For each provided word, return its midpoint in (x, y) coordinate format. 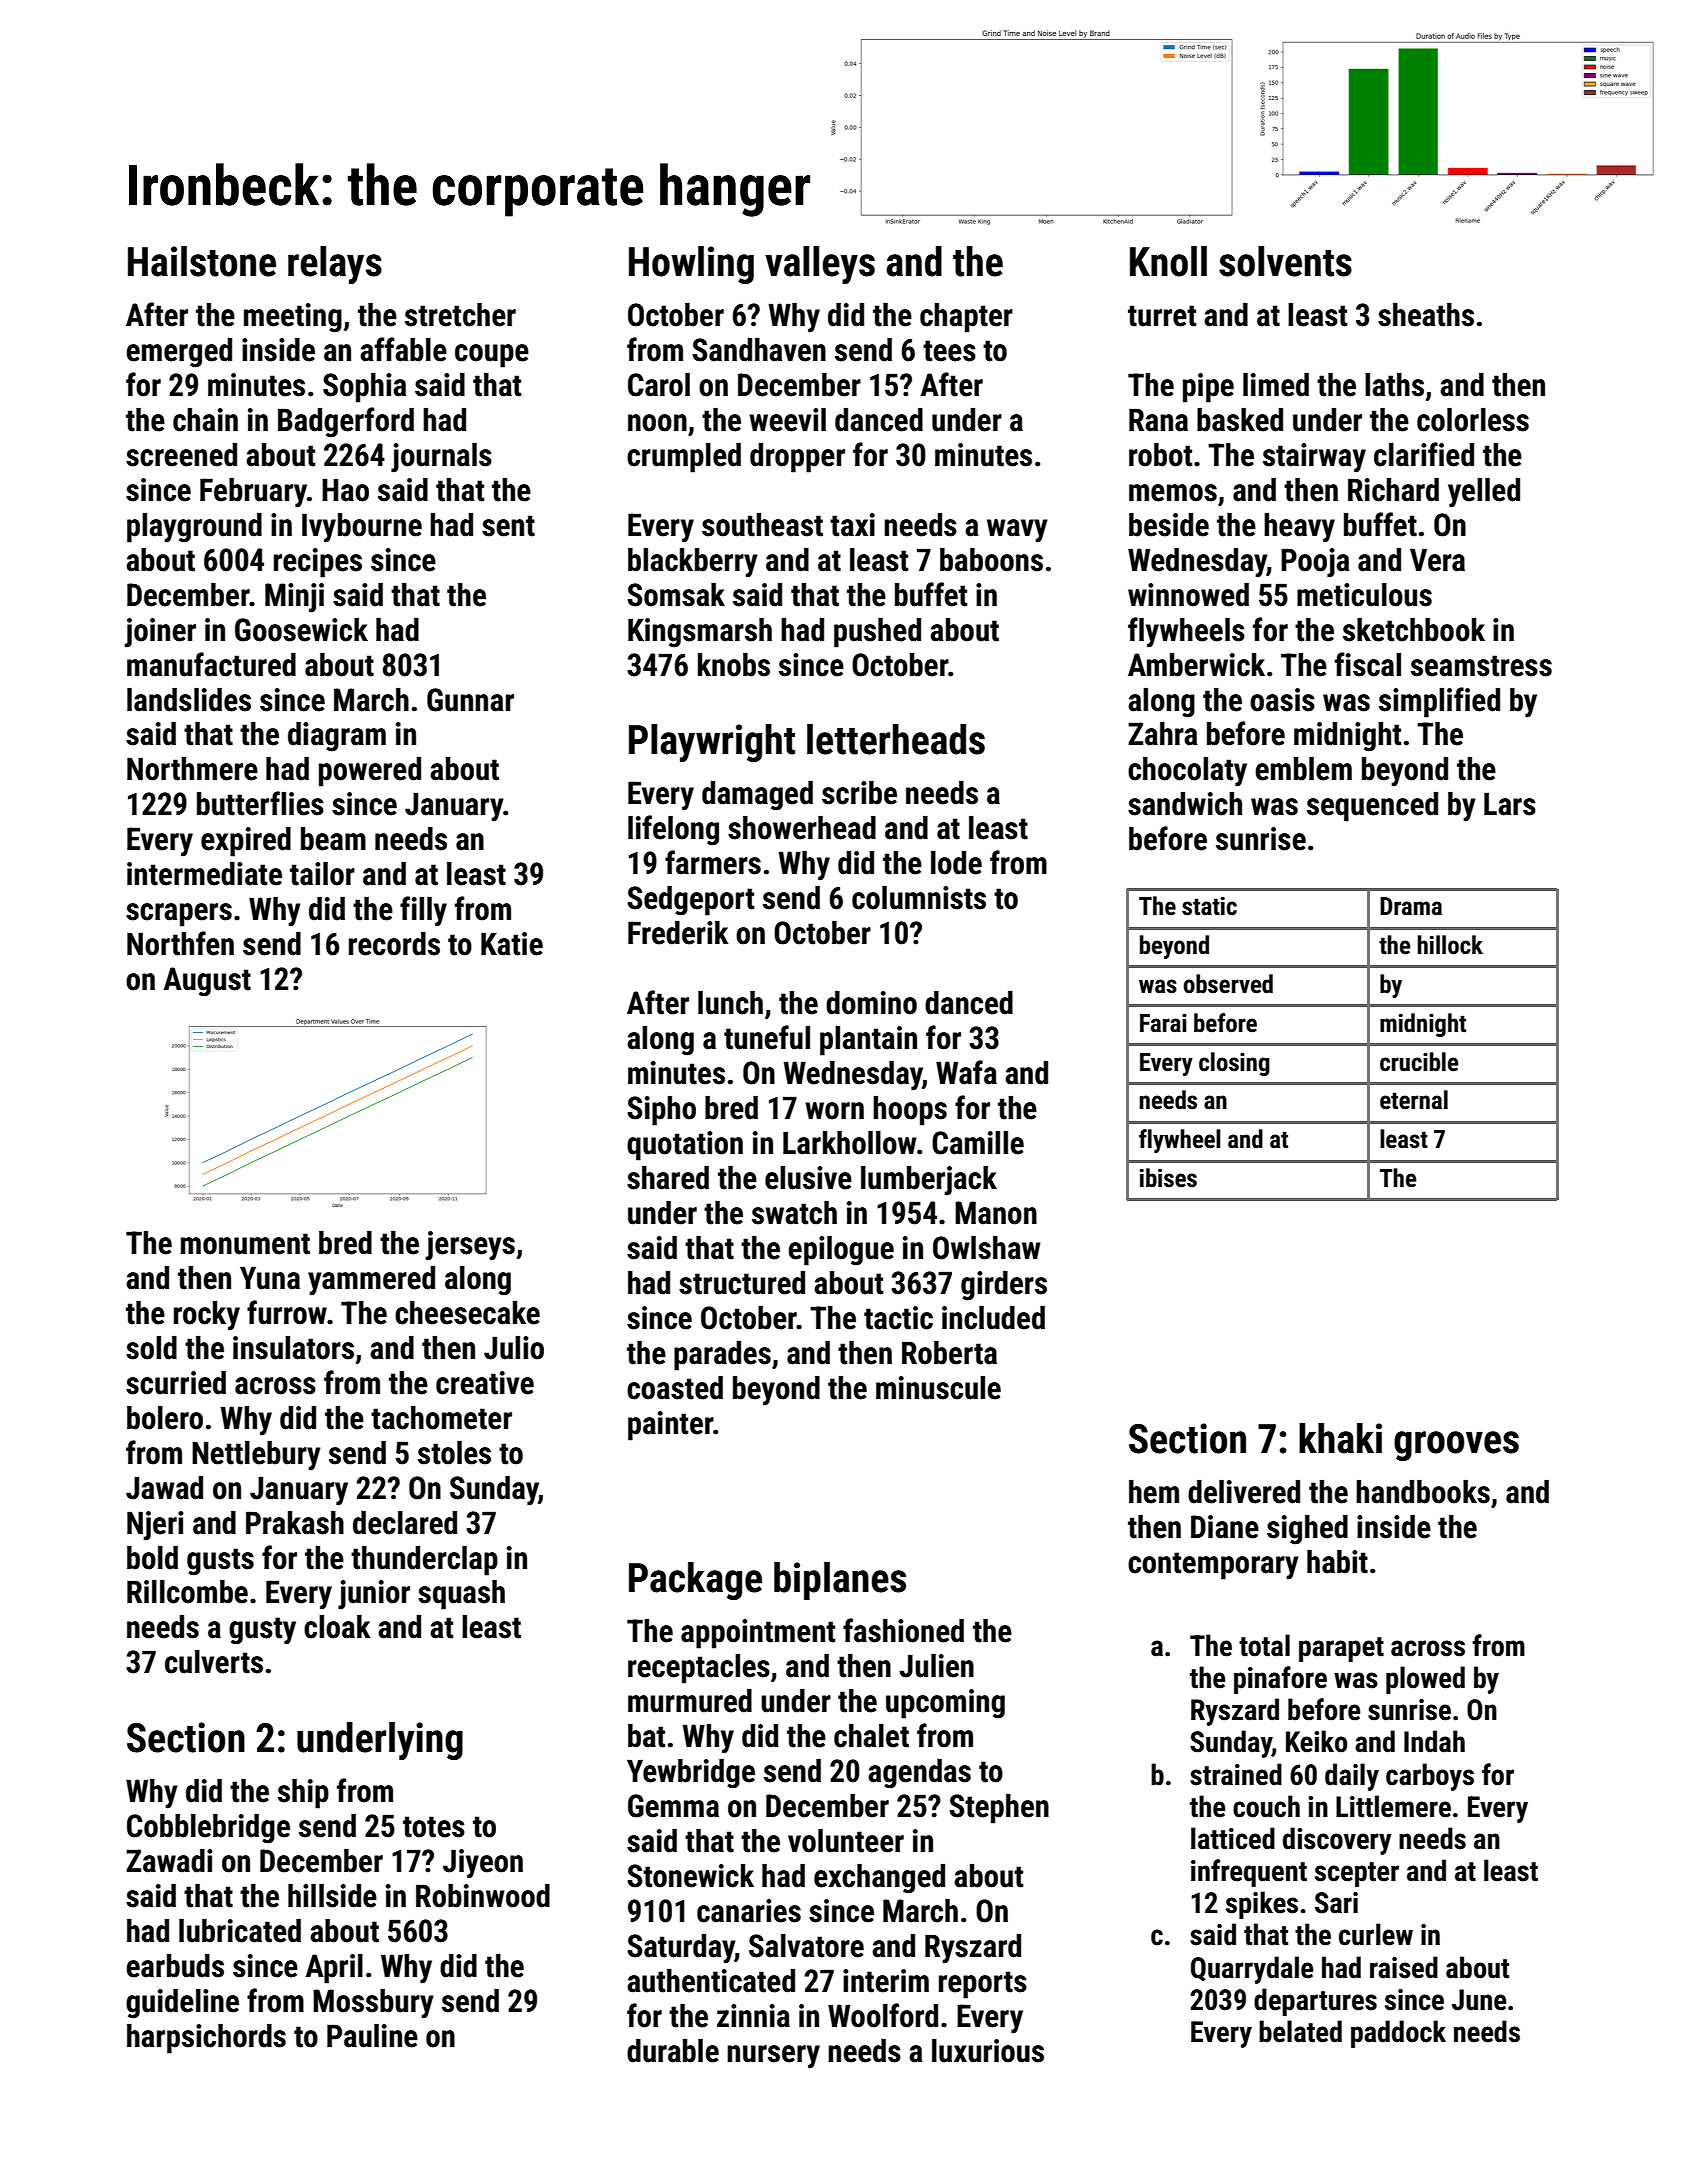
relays (335, 265)
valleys (820, 265)
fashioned (903, 1630)
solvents (1285, 261)
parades (722, 1356)
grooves (1456, 1446)
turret (1162, 316)
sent (508, 526)
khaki (1340, 1438)
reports (983, 1985)
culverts (214, 1662)
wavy (1017, 531)
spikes (1262, 1905)
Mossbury (373, 2004)
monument (245, 1244)
